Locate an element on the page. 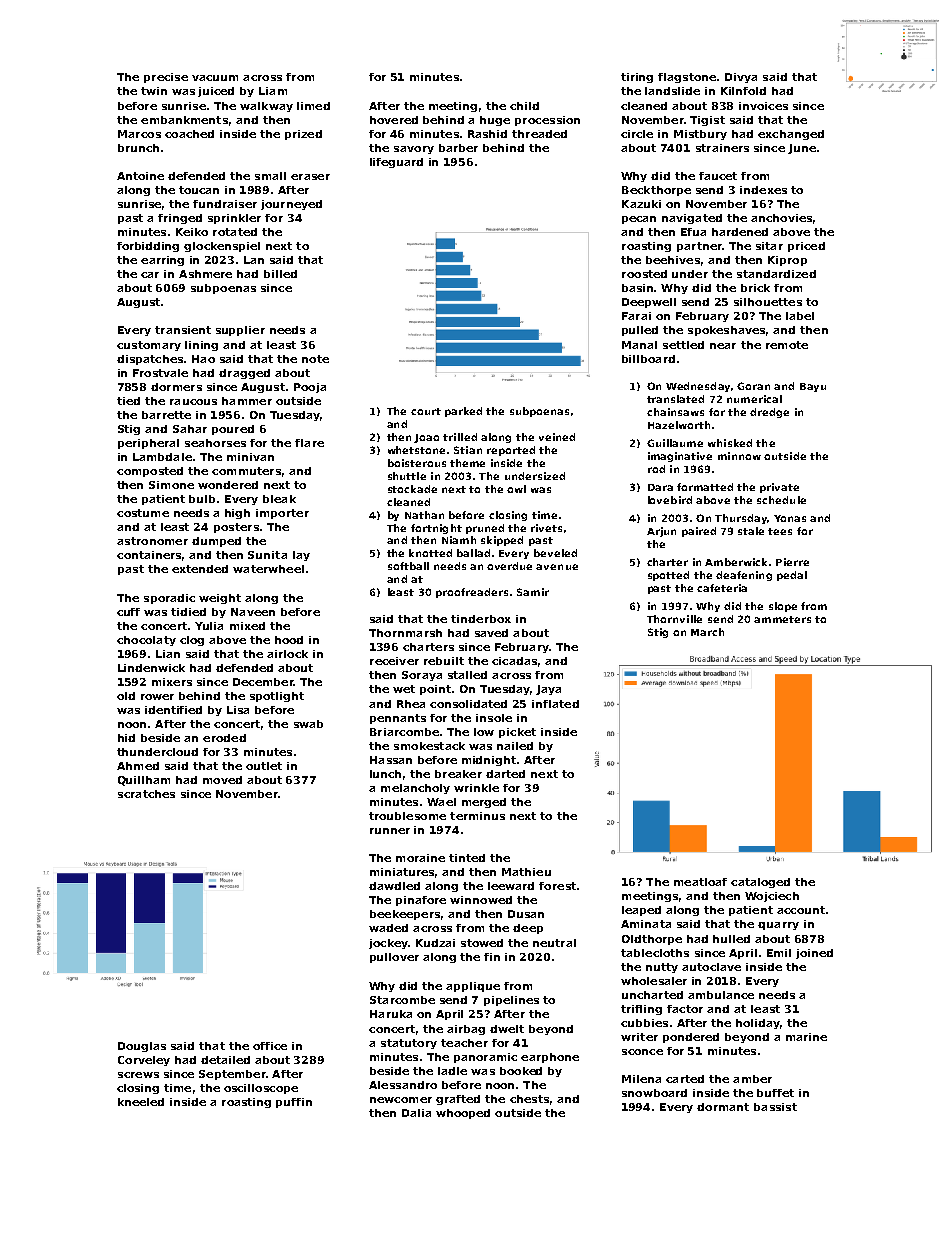 This page has height=1233, width=952. veined is located at coordinates (557, 437).
